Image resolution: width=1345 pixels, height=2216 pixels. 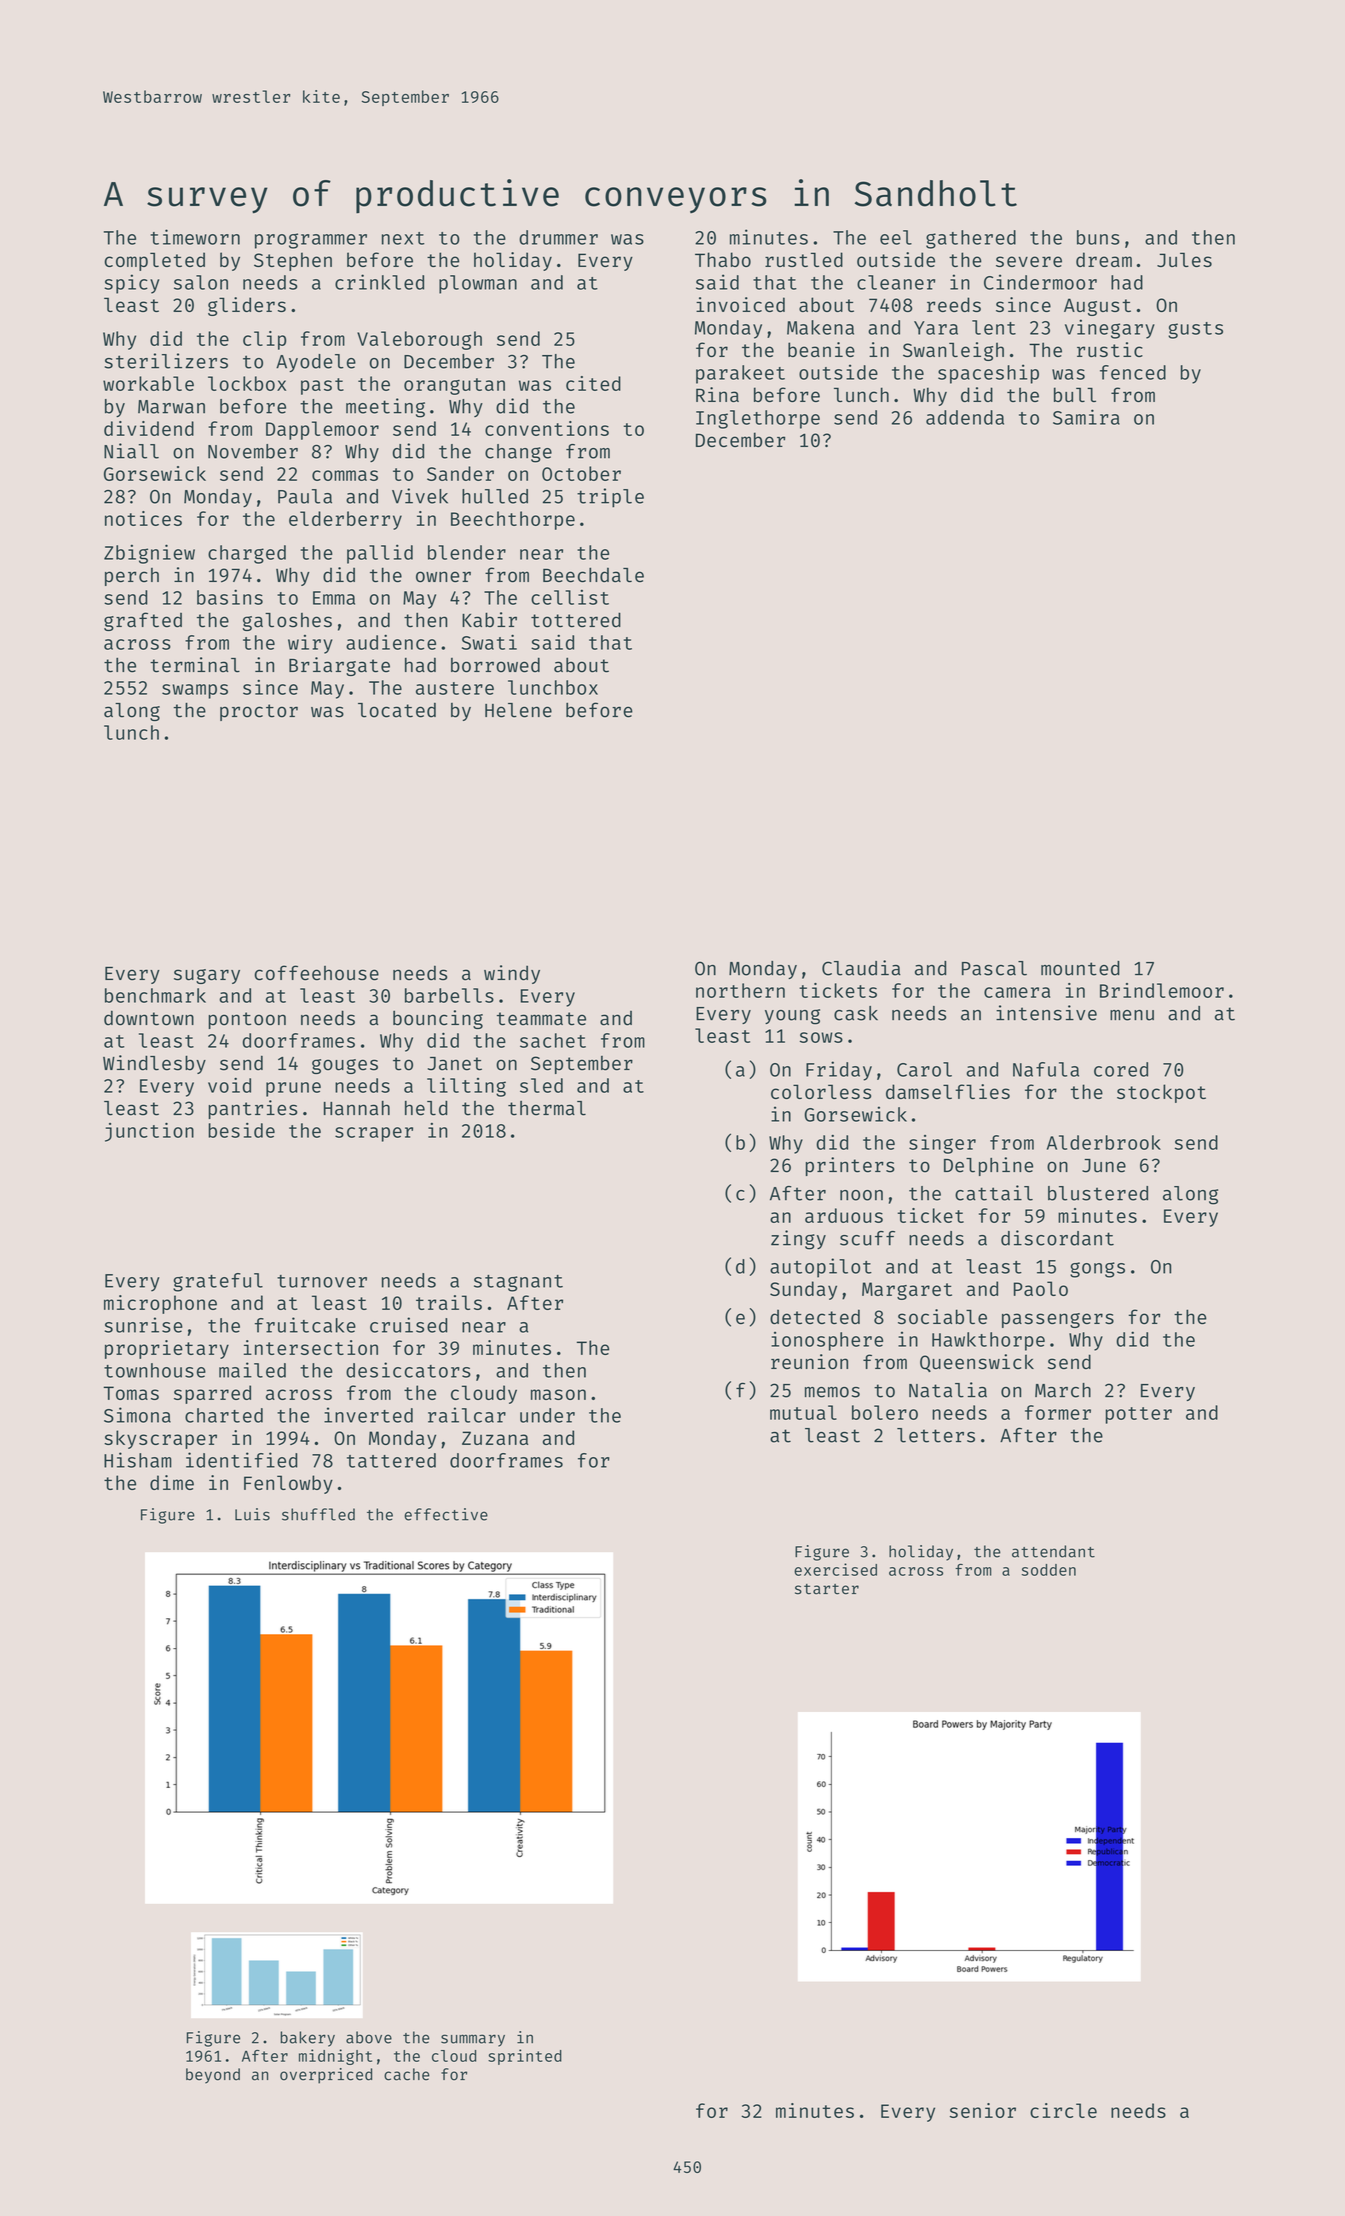 What do you see at coordinates (403, 238) in the page?
I see `next` at bounding box center [403, 238].
